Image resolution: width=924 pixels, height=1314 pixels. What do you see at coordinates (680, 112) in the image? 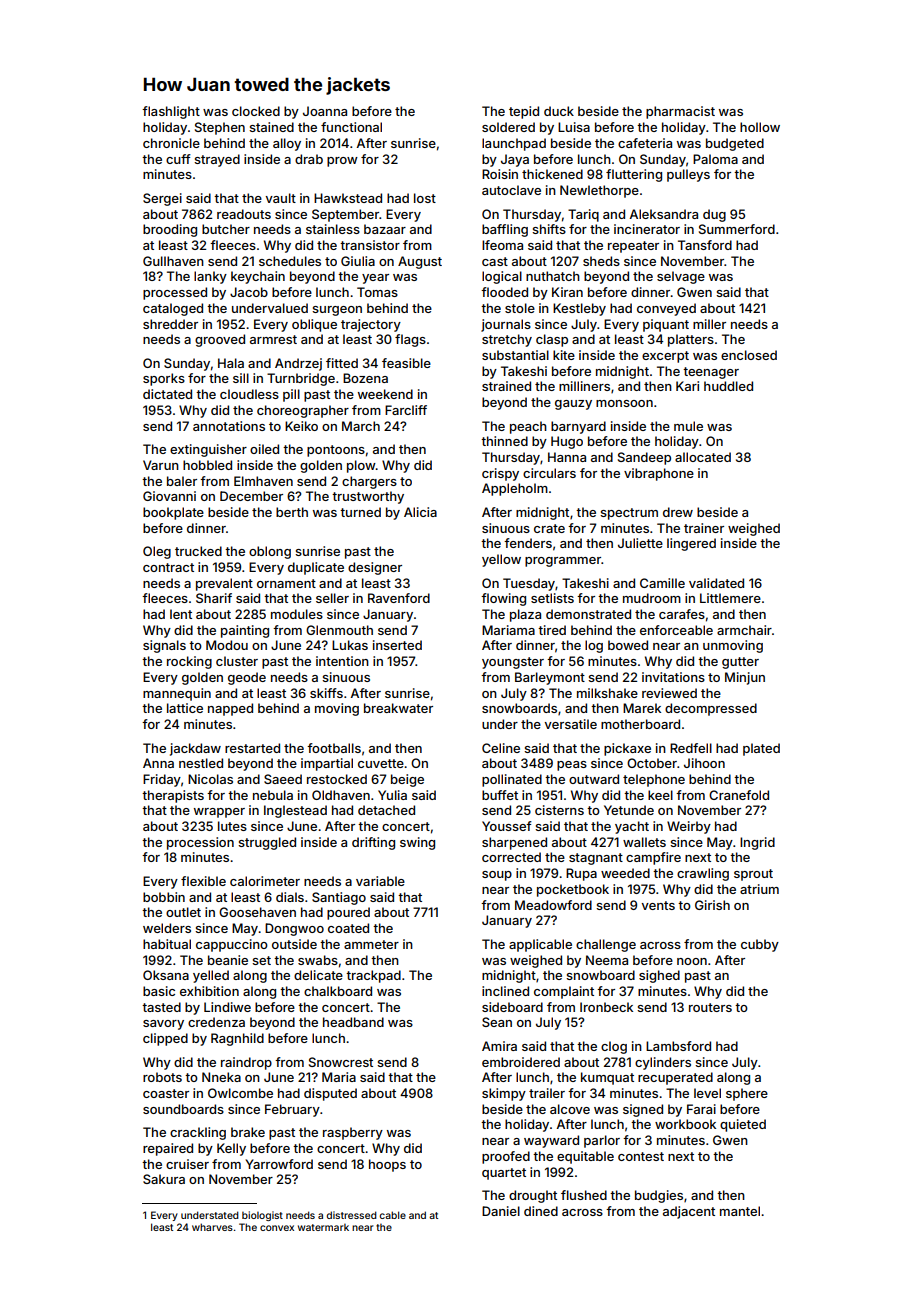
I see `pharmacist` at bounding box center [680, 112].
